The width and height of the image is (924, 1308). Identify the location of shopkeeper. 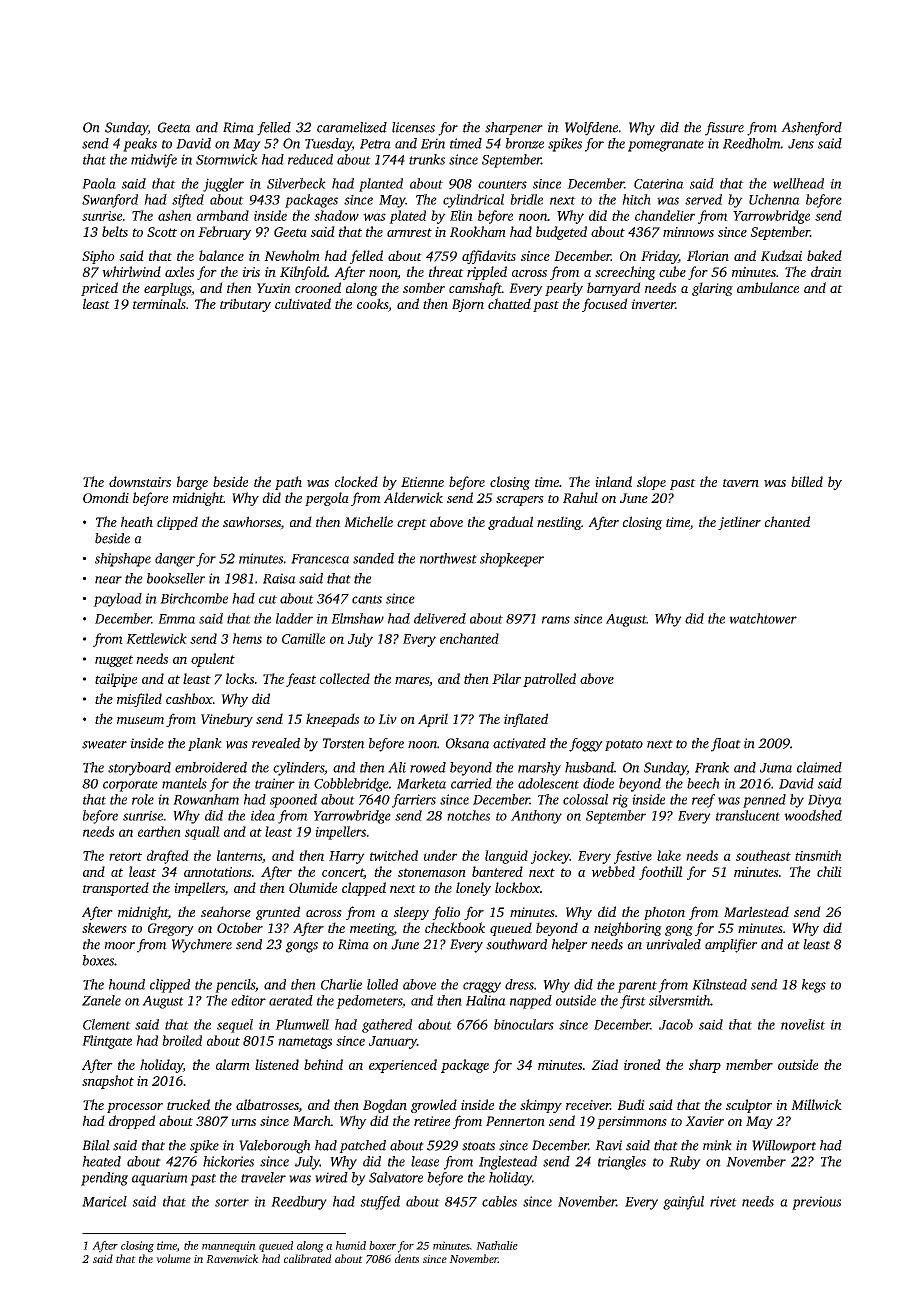
(512, 560).
